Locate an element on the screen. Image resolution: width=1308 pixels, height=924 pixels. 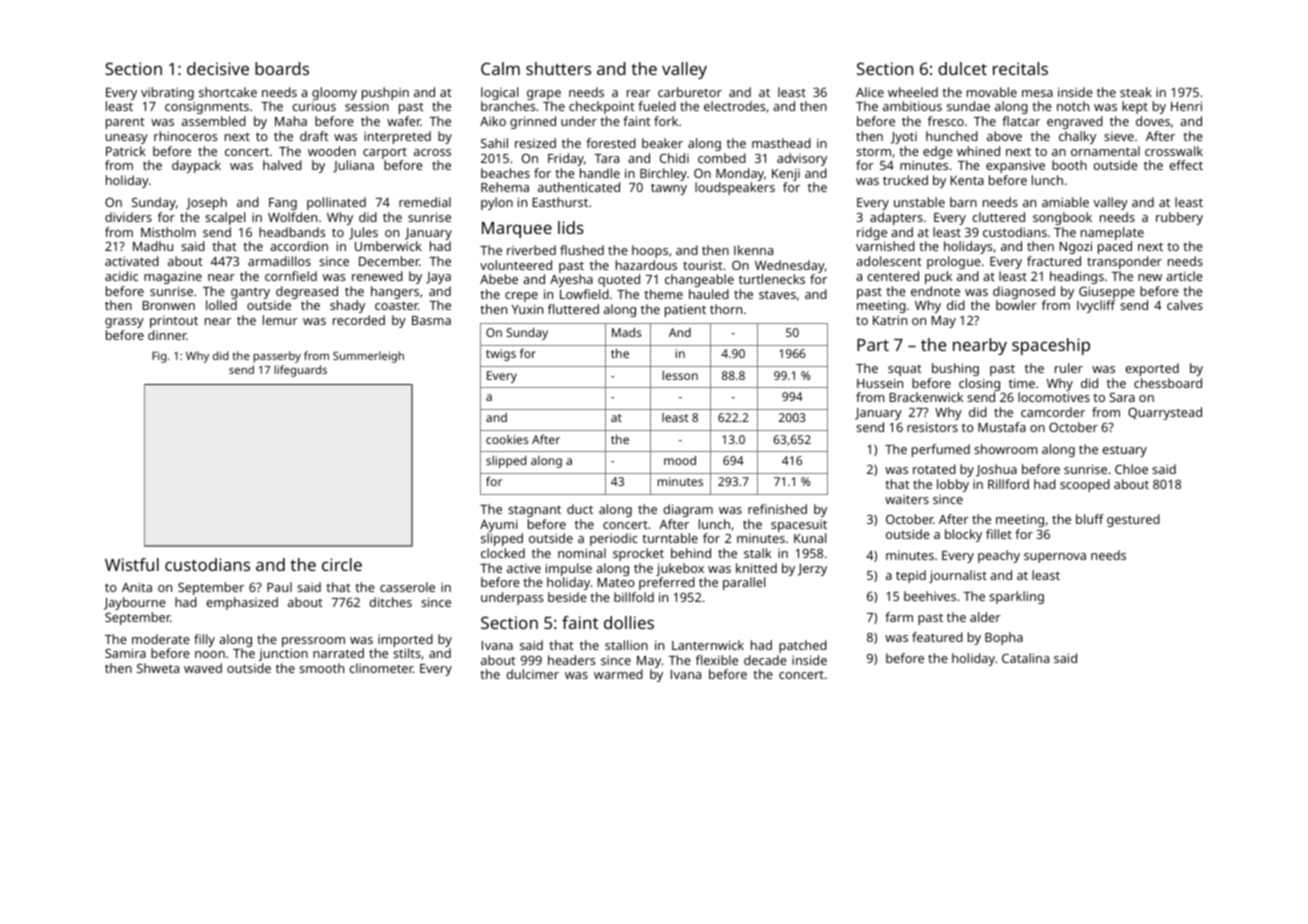
recitals is located at coordinates (1020, 68).
